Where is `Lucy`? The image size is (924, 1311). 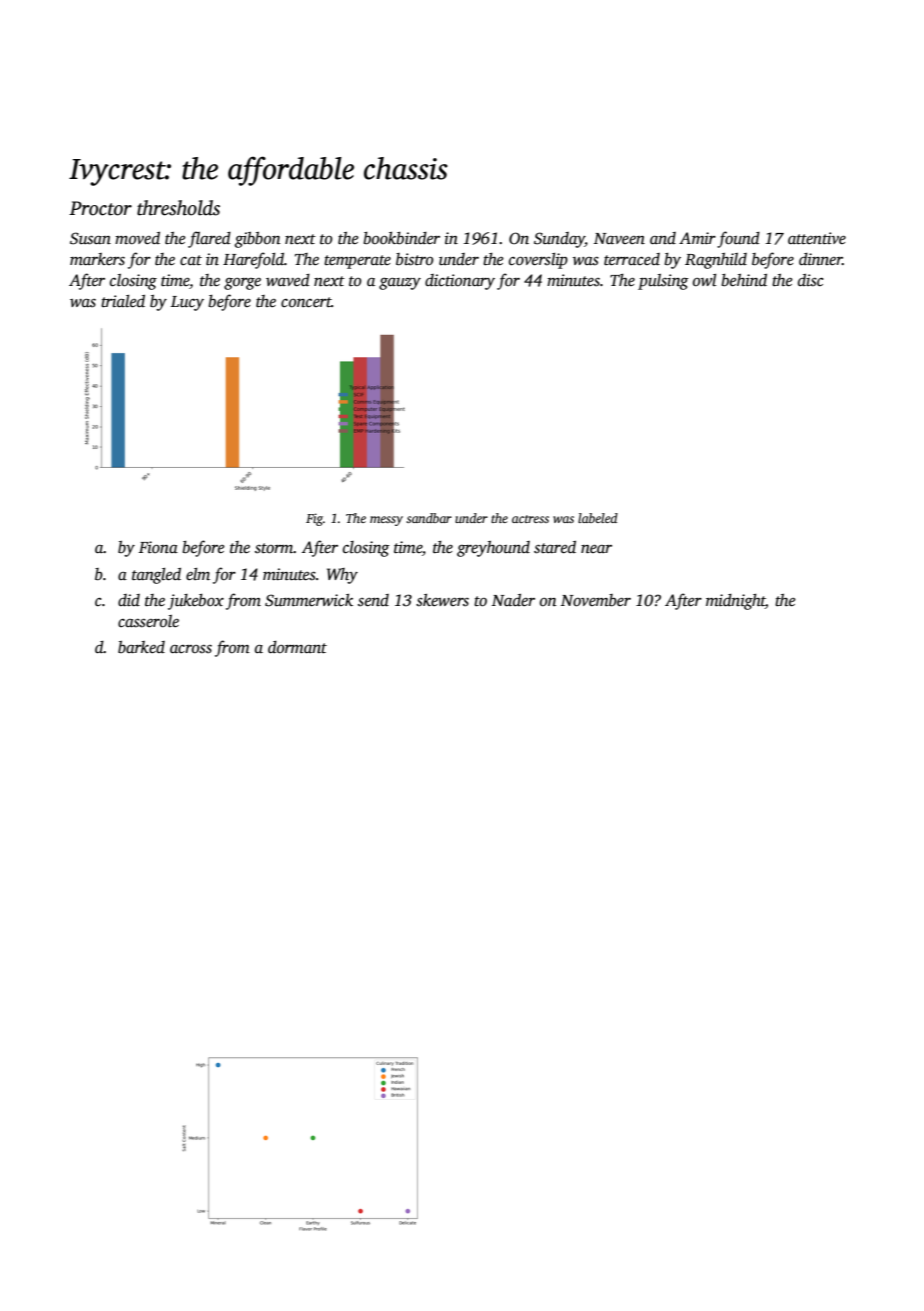 Lucy is located at coordinates (187, 303).
